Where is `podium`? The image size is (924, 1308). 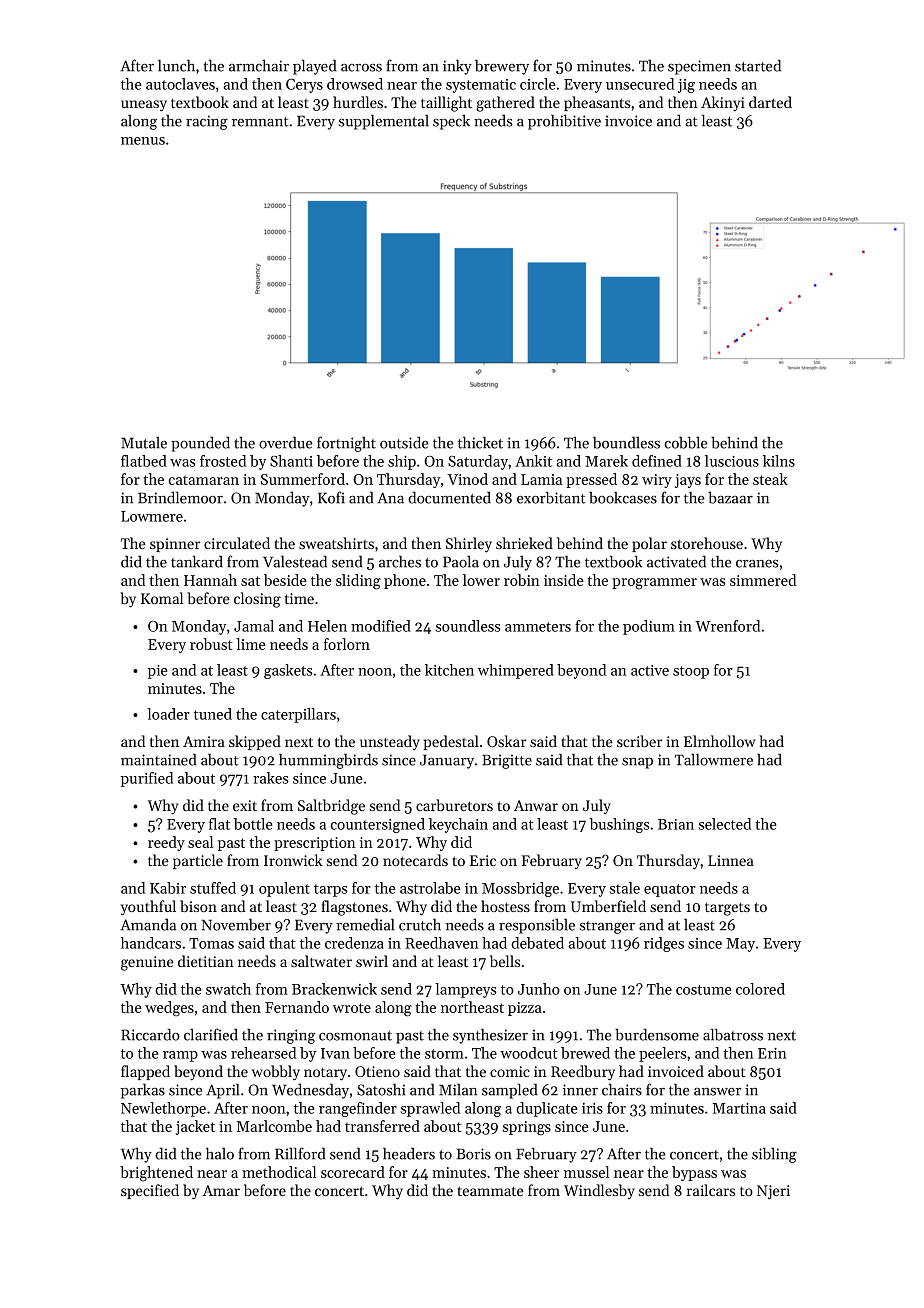 podium is located at coordinates (649, 627).
